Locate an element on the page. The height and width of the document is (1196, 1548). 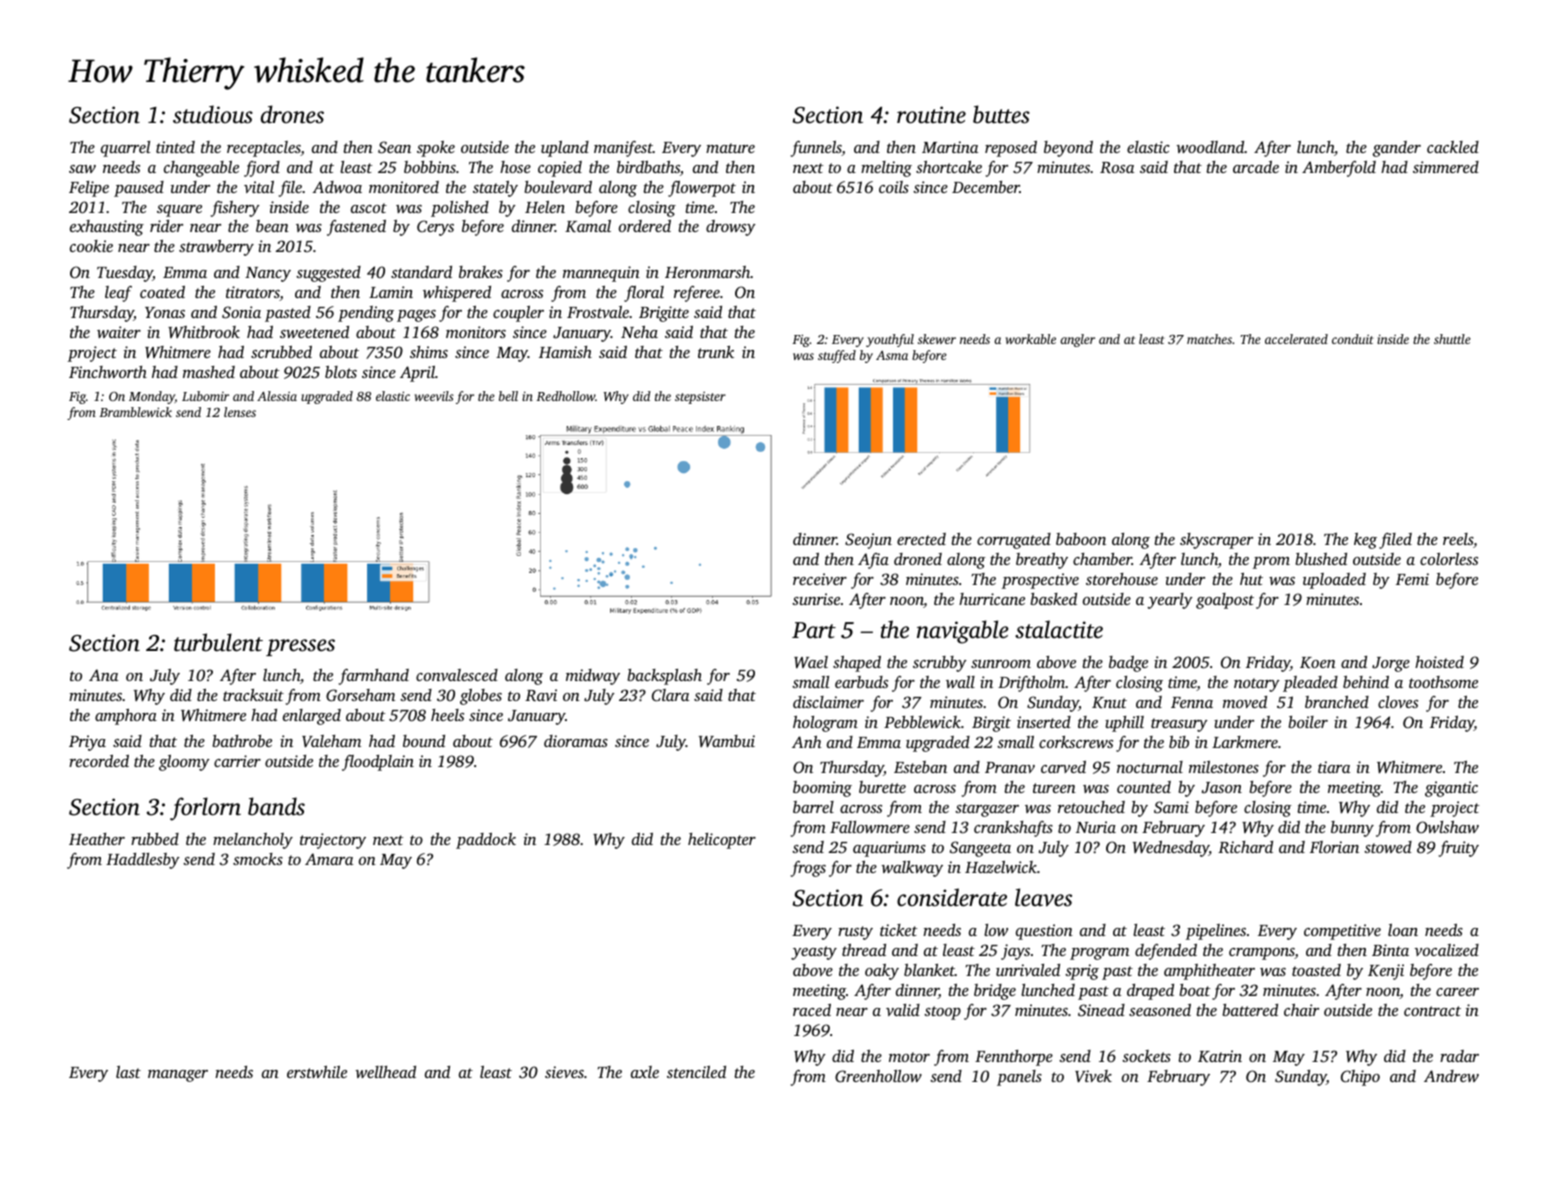
gander is located at coordinates (1397, 149).
